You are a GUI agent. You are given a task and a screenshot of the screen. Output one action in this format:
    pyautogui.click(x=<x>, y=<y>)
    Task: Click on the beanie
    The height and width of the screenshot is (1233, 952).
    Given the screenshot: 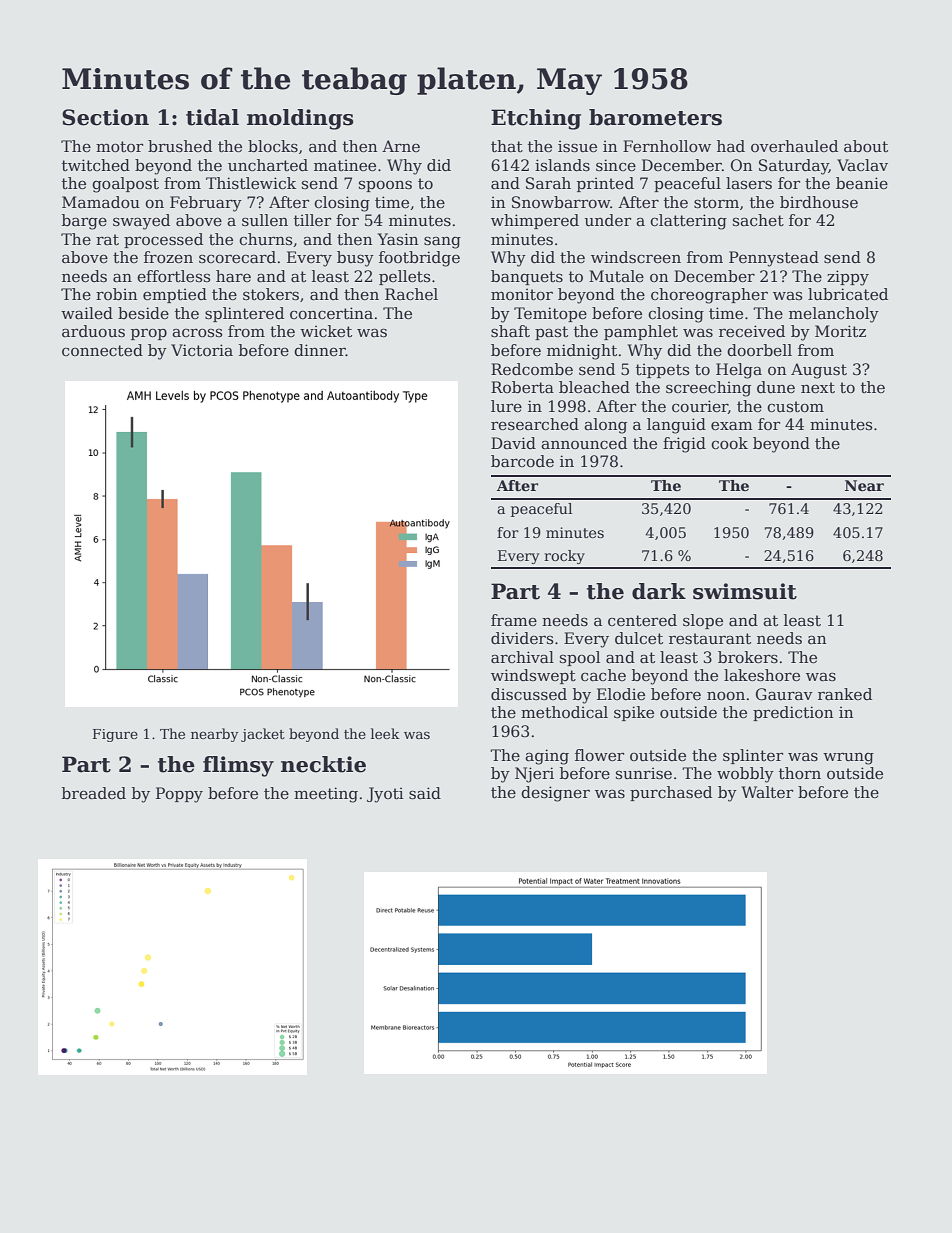 What is the action you would take?
    pyautogui.click(x=862, y=183)
